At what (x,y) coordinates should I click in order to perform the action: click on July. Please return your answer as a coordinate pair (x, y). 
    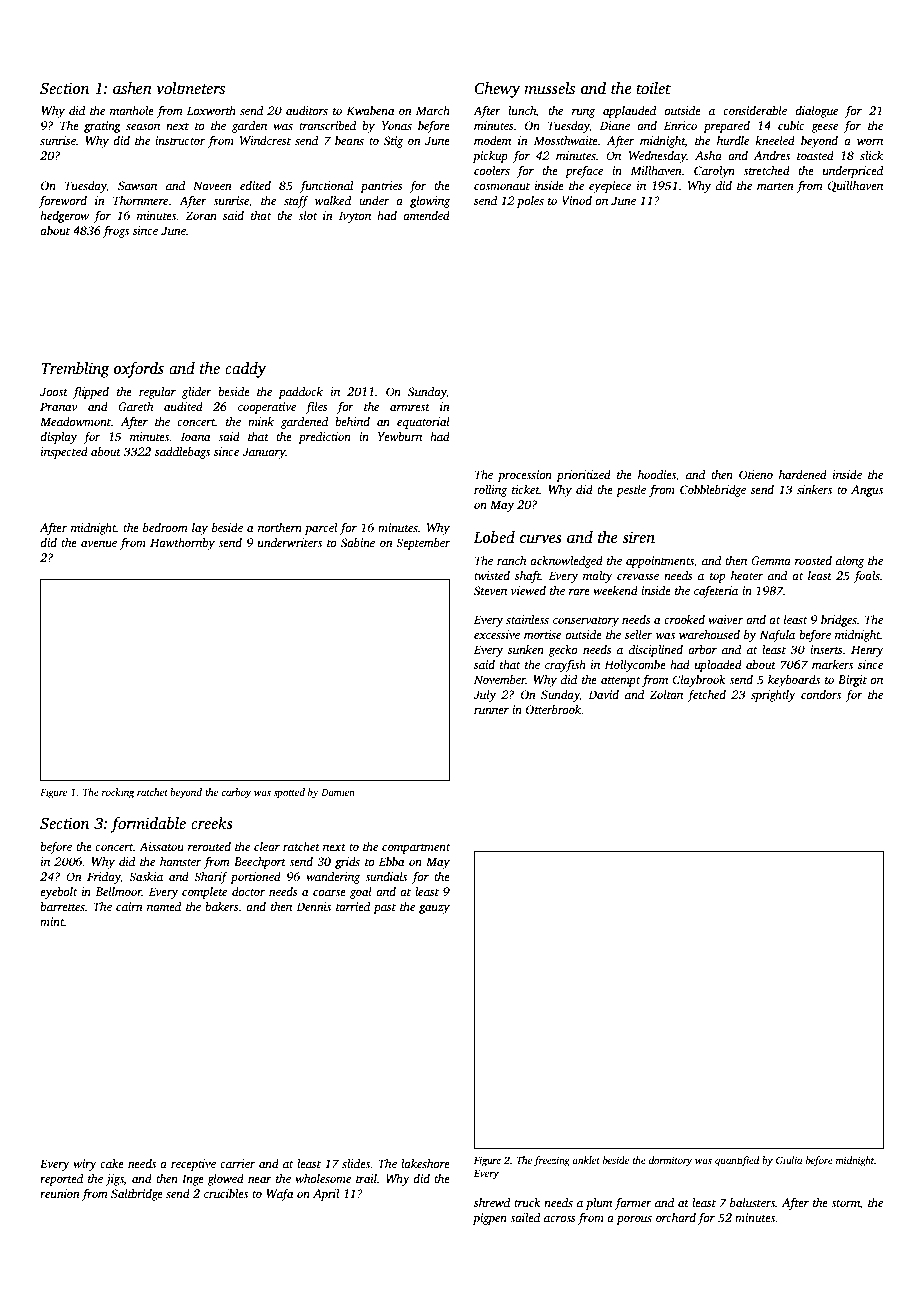
    Looking at the image, I should click on (484, 696).
